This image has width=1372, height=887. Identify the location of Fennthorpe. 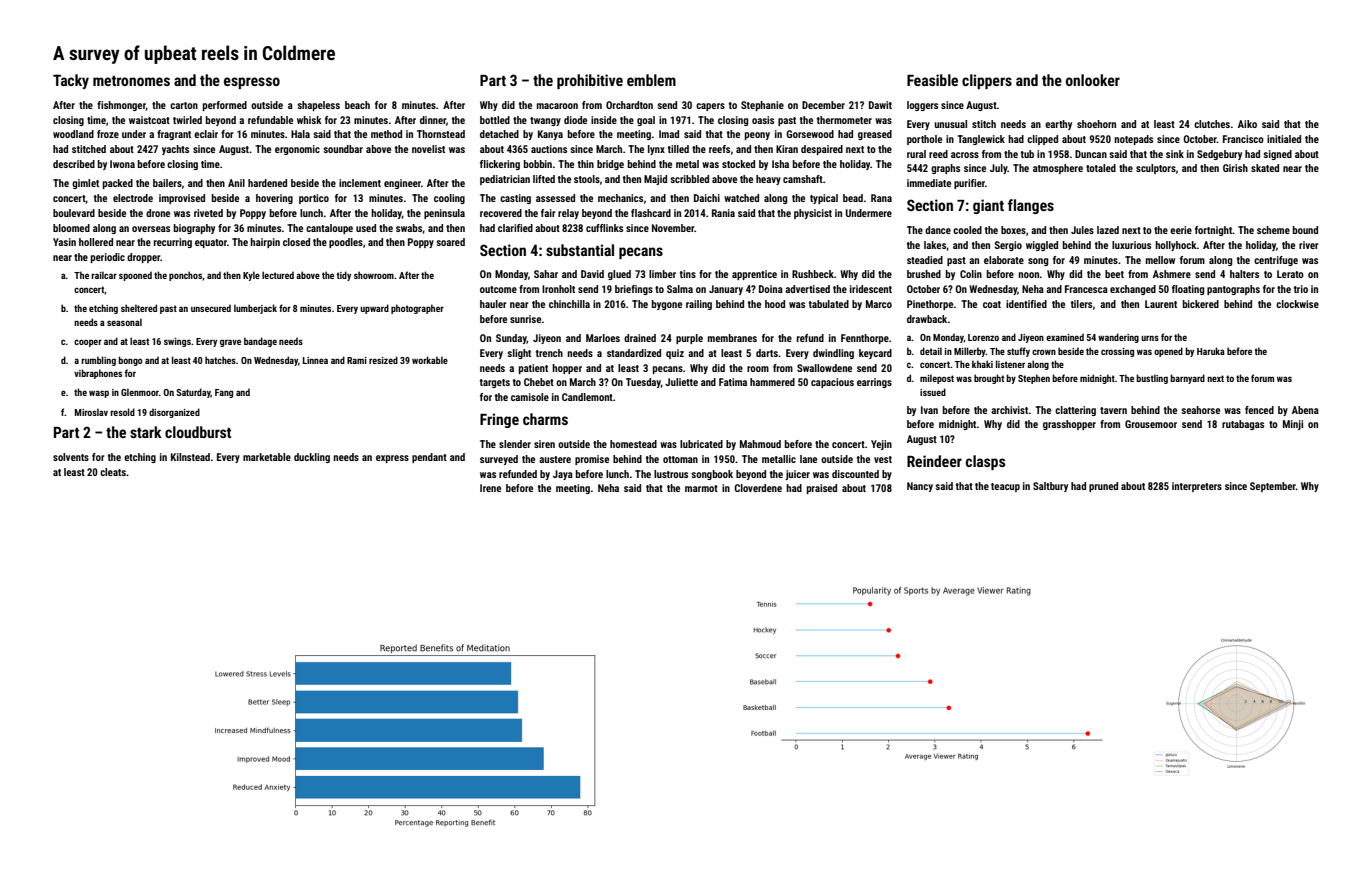
(865, 339).
